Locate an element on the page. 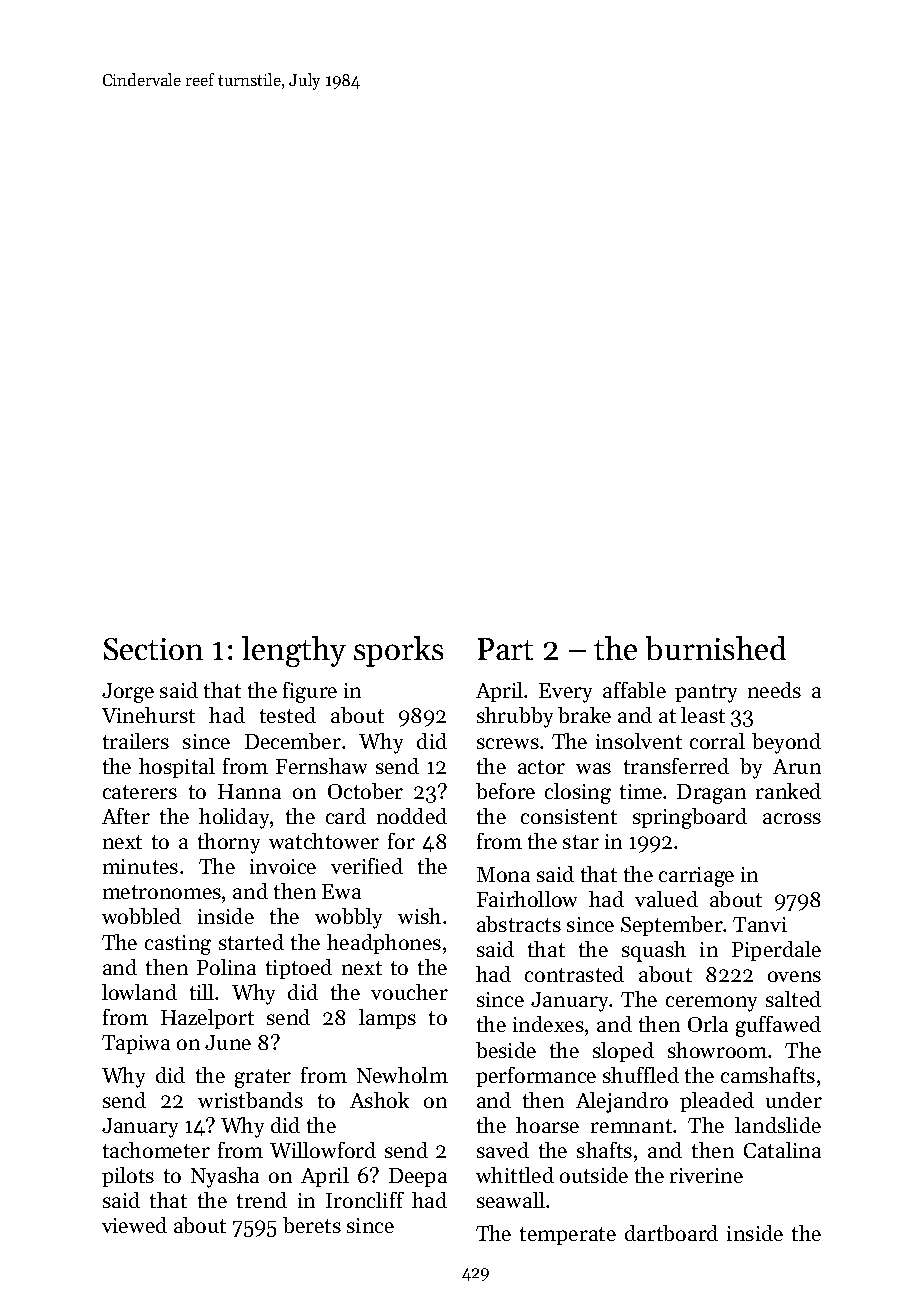  screws is located at coordinates (508, 743).
